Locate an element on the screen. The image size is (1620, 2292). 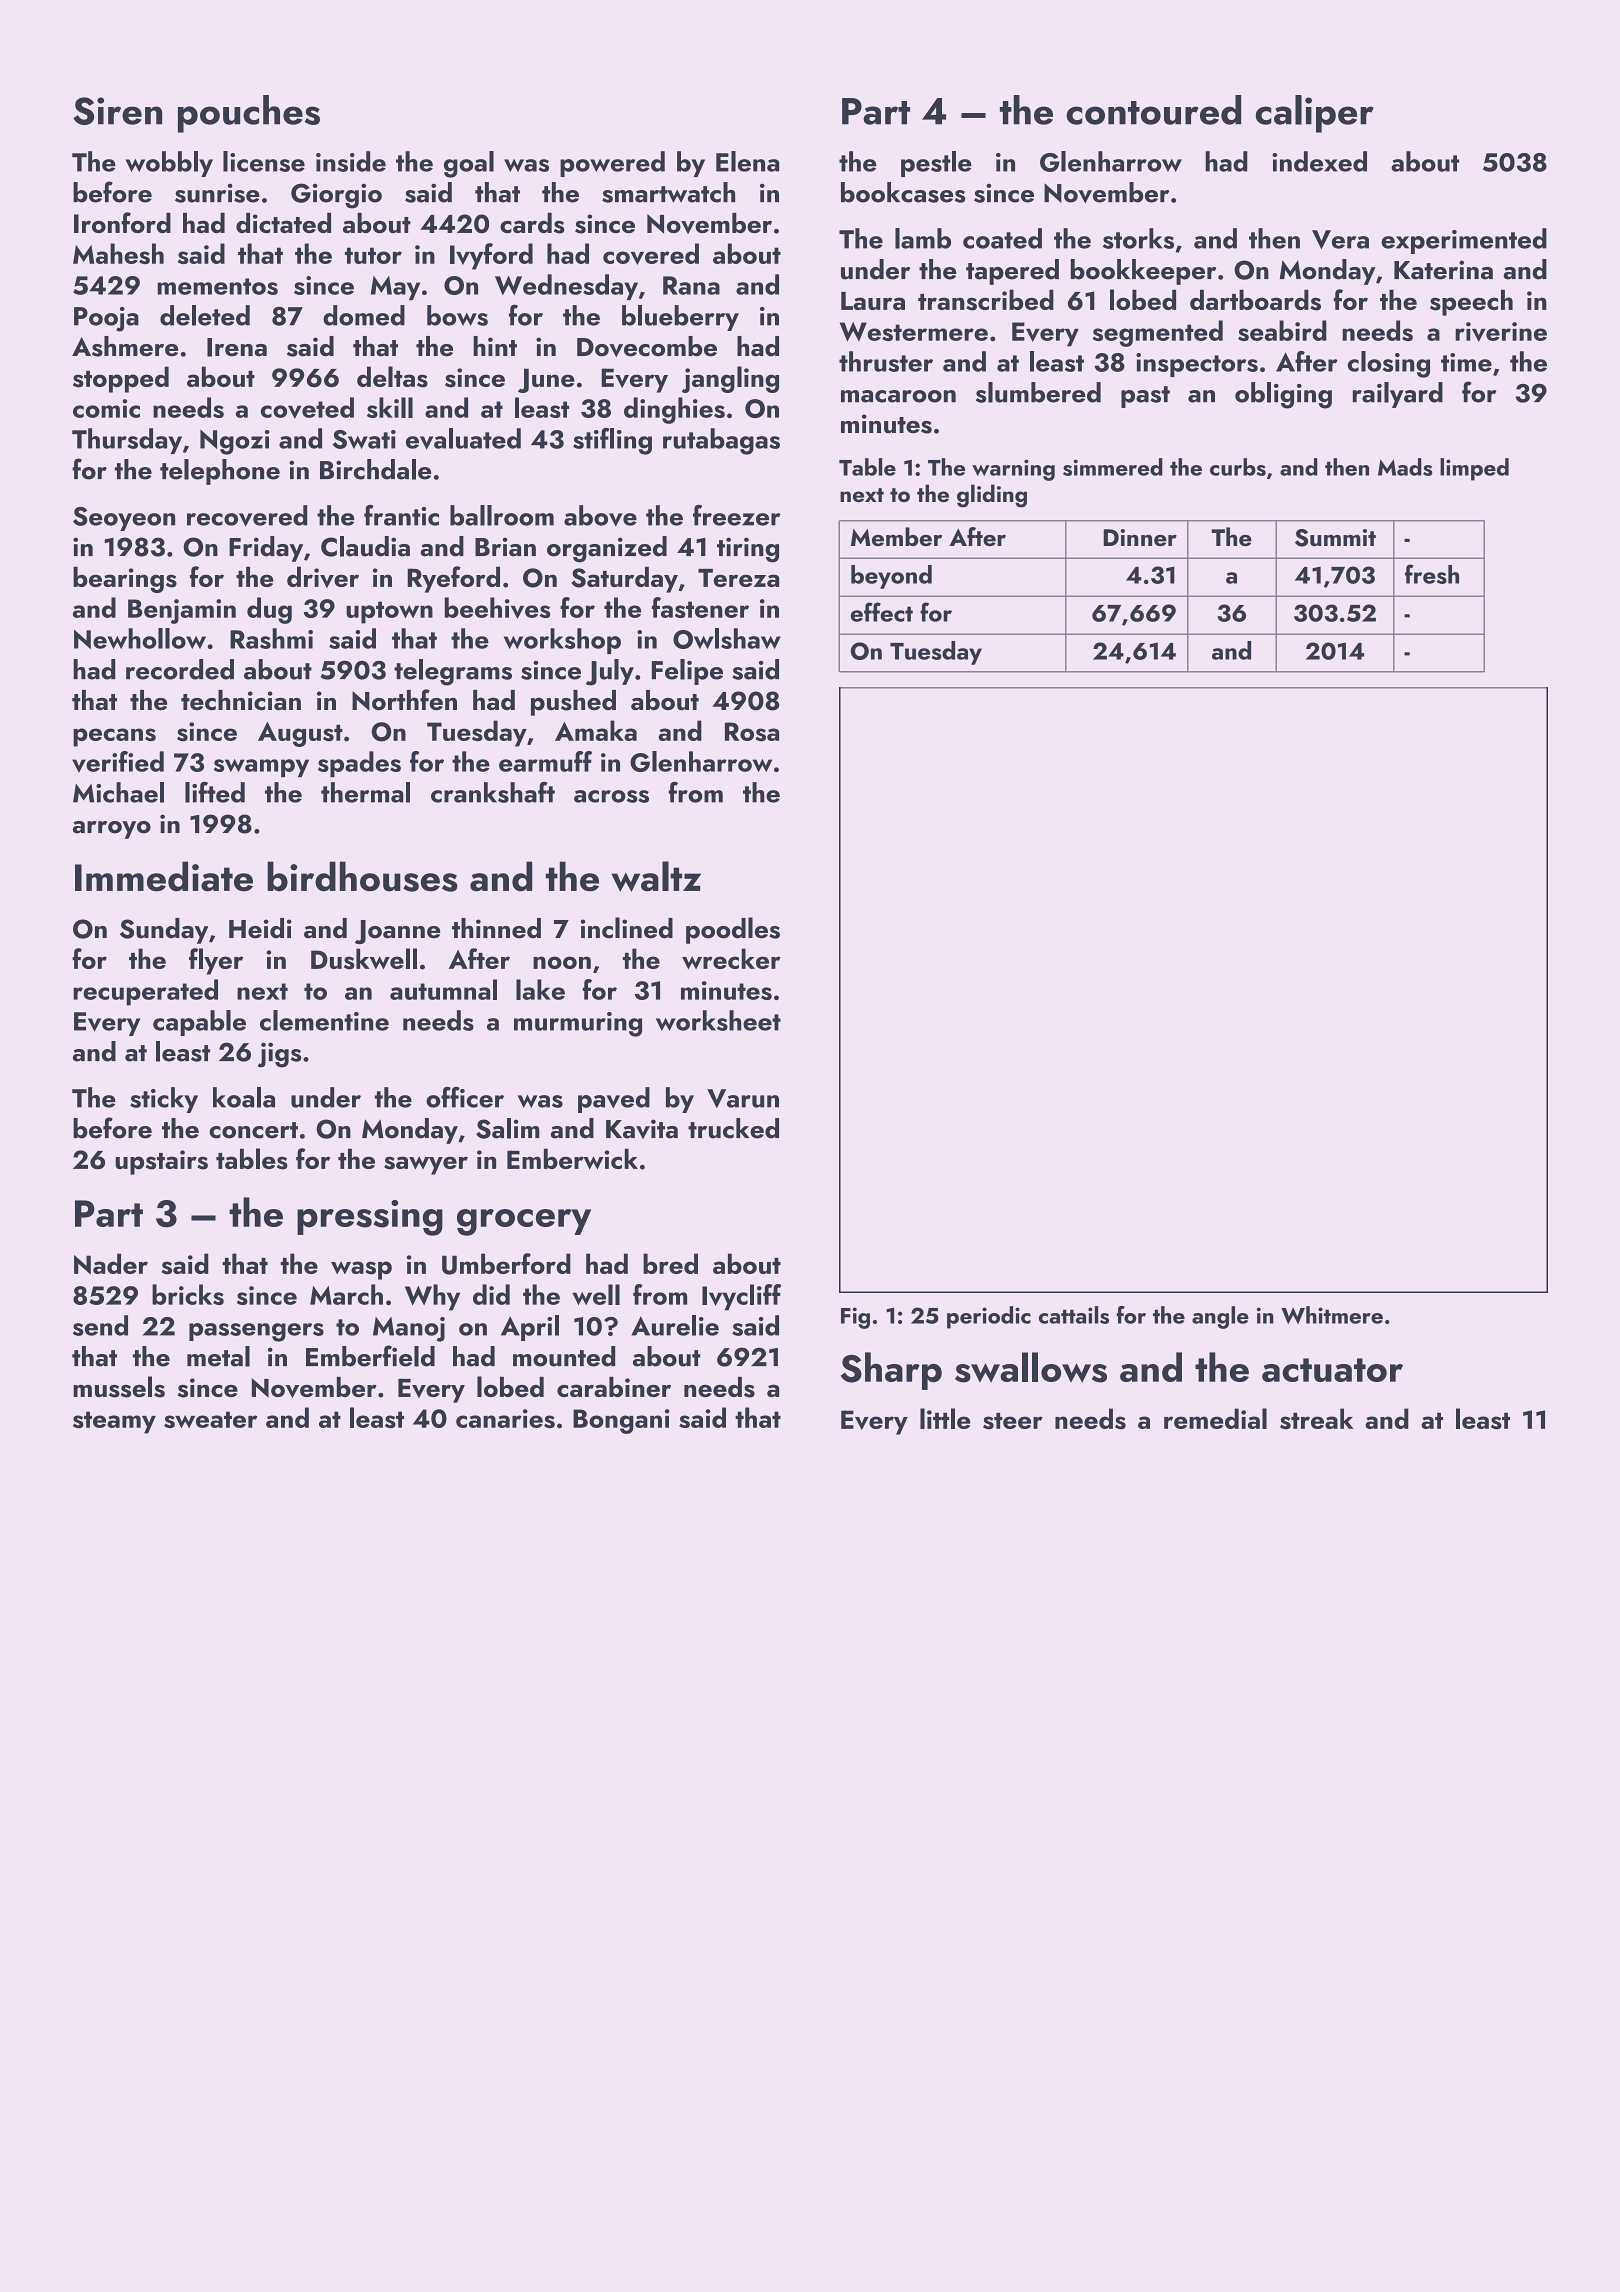
little is located at coordinates (945, 1418).
